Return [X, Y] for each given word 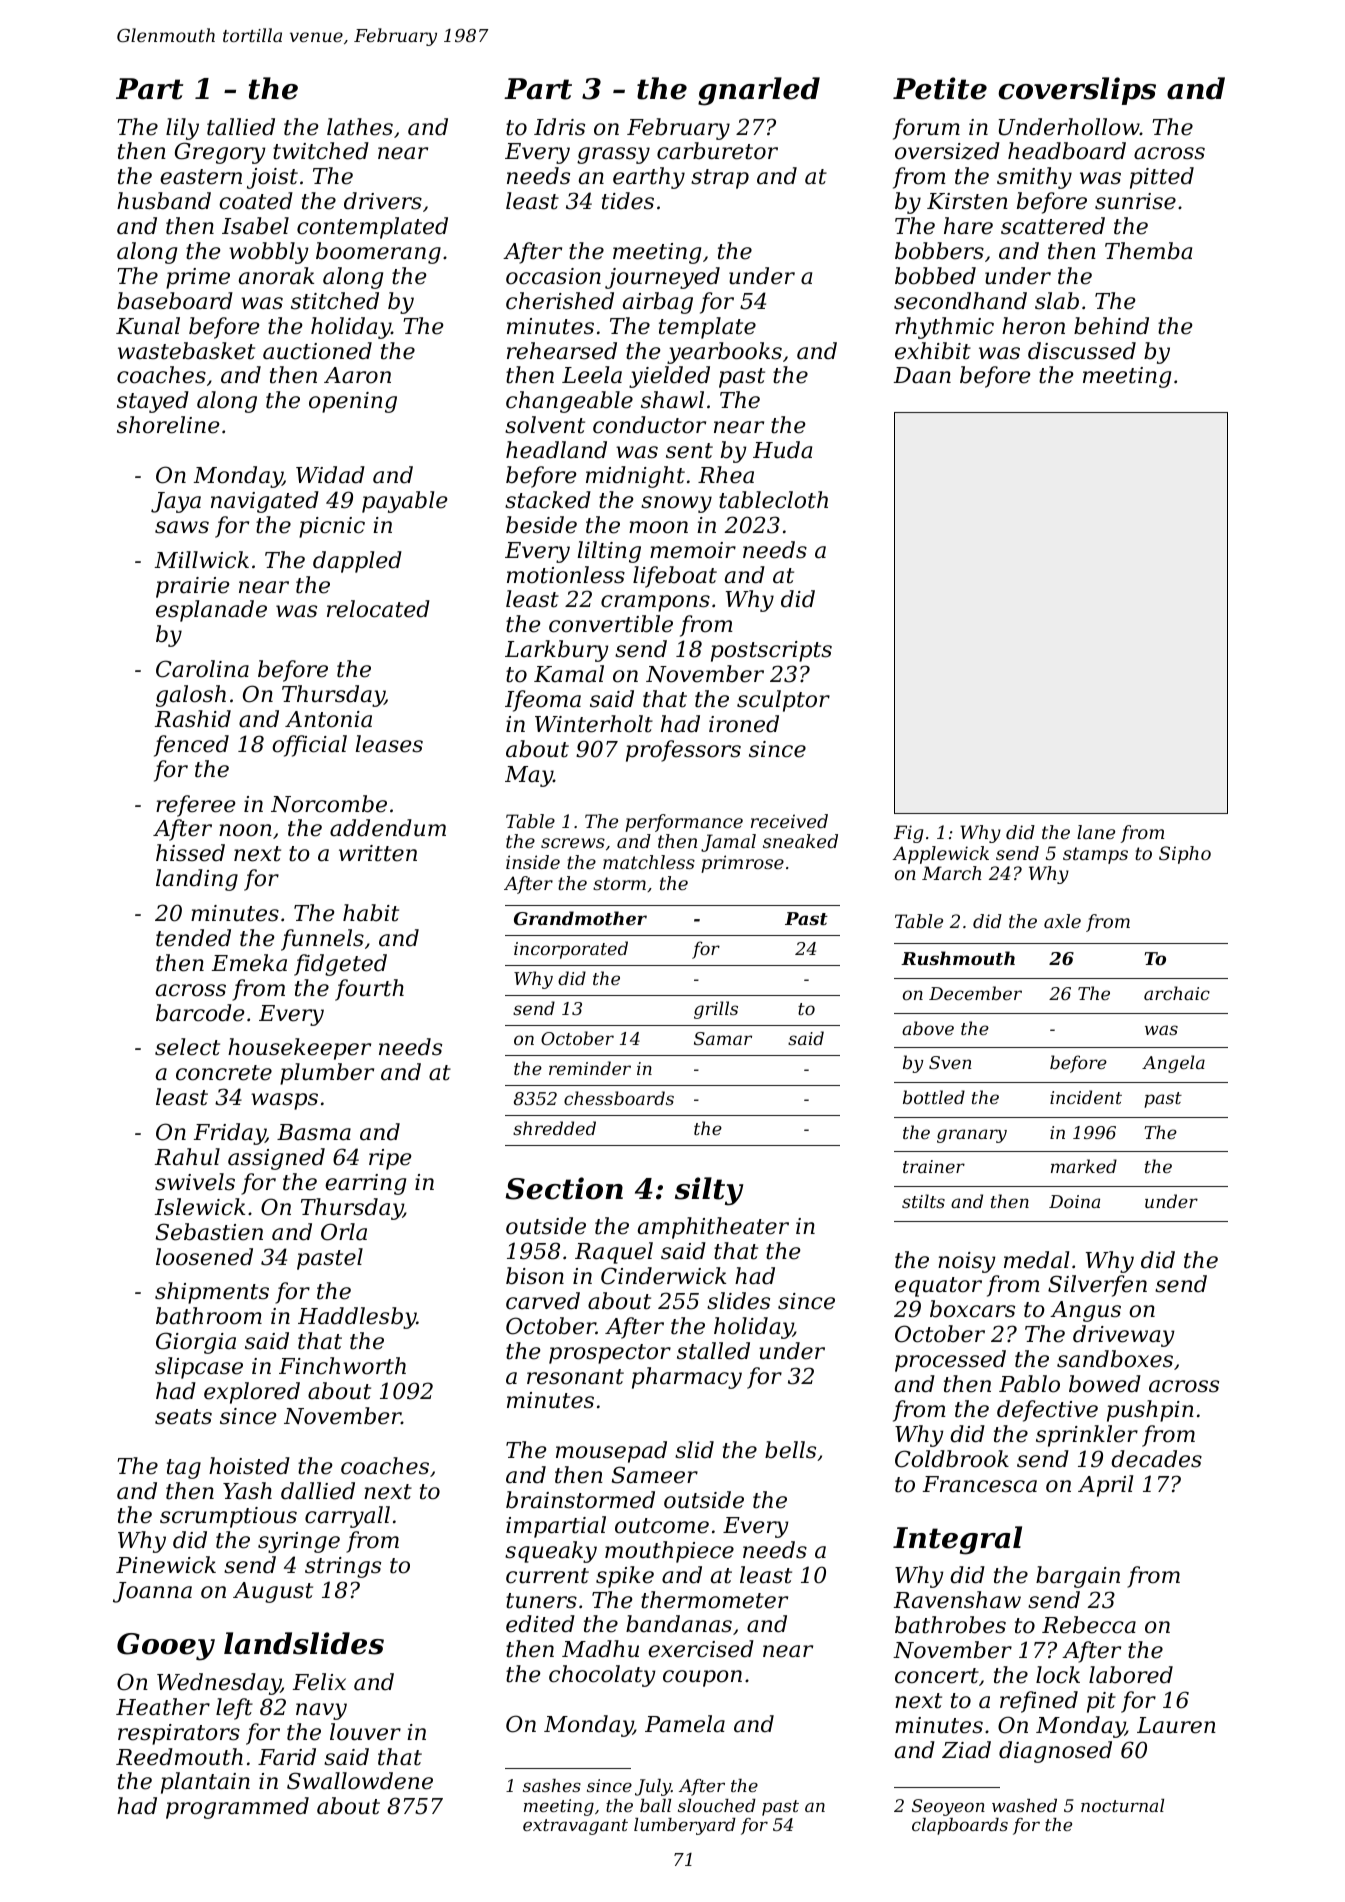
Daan [922, 375]
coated [256, 201]
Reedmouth [179, 1757]
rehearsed [562, 351]
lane [1096, 832]
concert [937, 1676]
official [309, 746]
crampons [655, 603]
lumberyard [685, 1826]
